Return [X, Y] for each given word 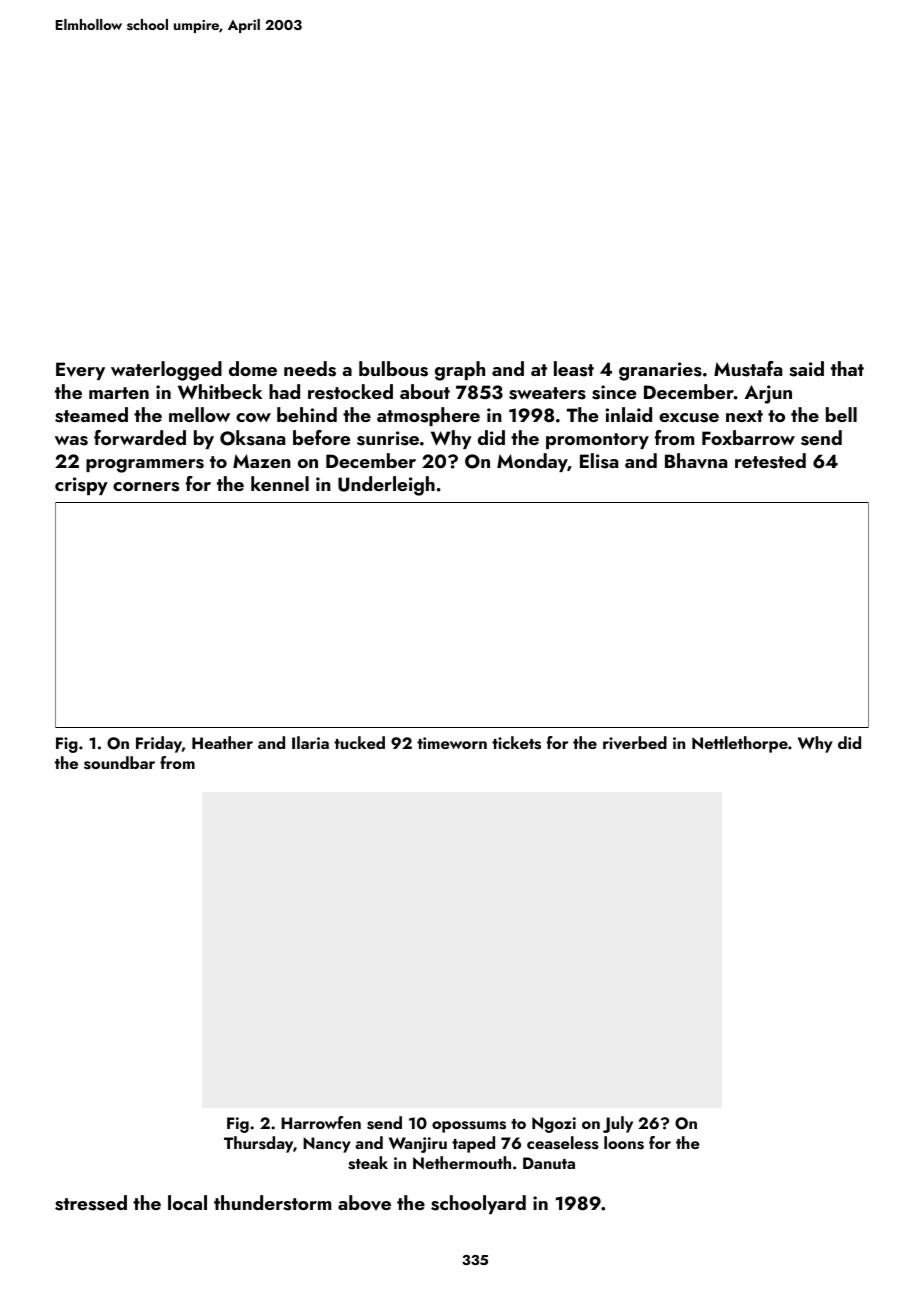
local [187, 1202]
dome [253, 368]
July [618, 1124]
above [364, 1203]
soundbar [119, 763]
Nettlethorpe [740, 744]
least [574, 369]
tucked [359, 742]
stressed [91, 1203]
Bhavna [696, 461]
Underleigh [386, 486]
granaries [660, 371]
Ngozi [554, 1125]
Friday [159, 744]
